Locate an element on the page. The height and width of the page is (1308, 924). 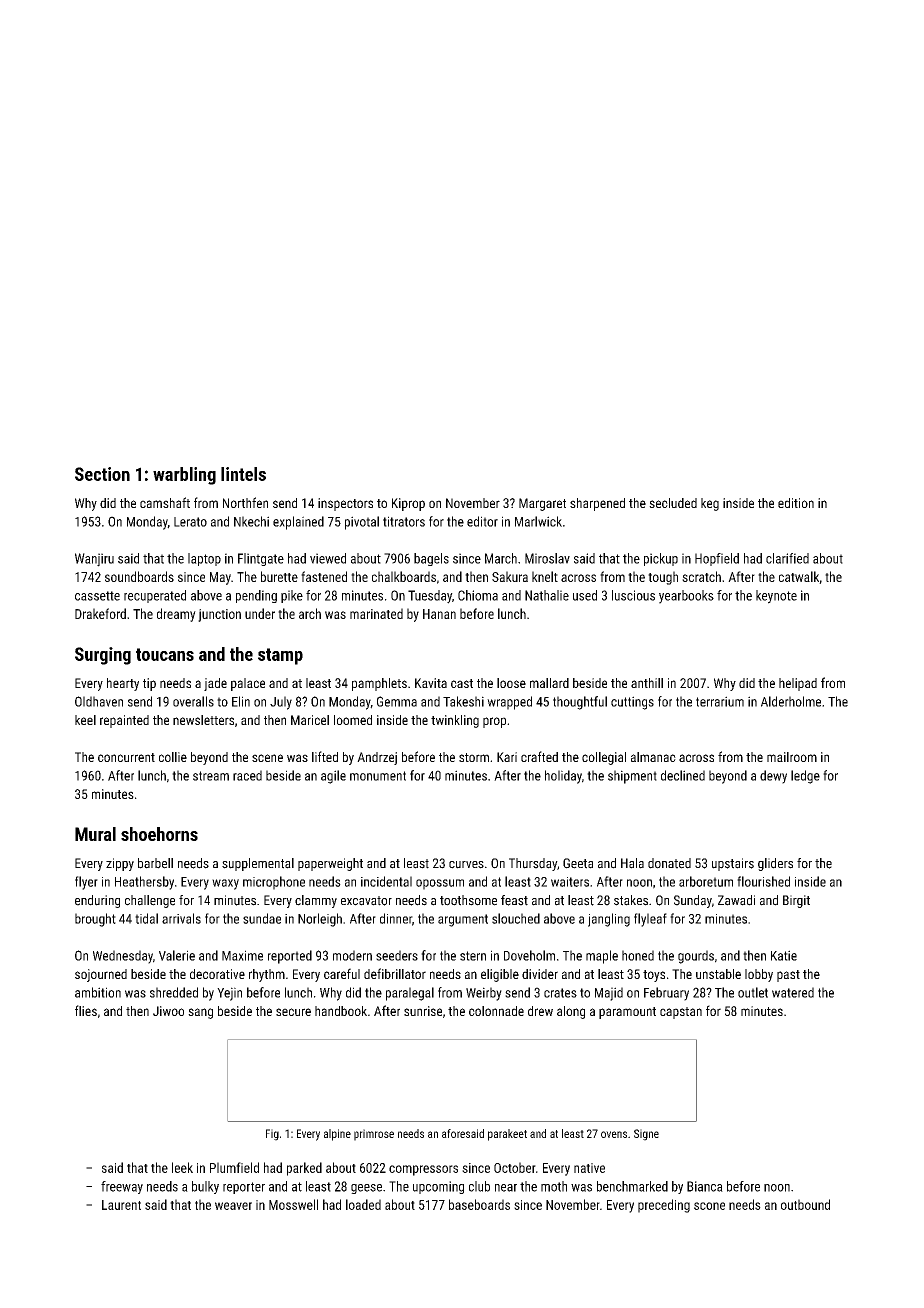
baseboards is located at coordinates (479, 1204).
